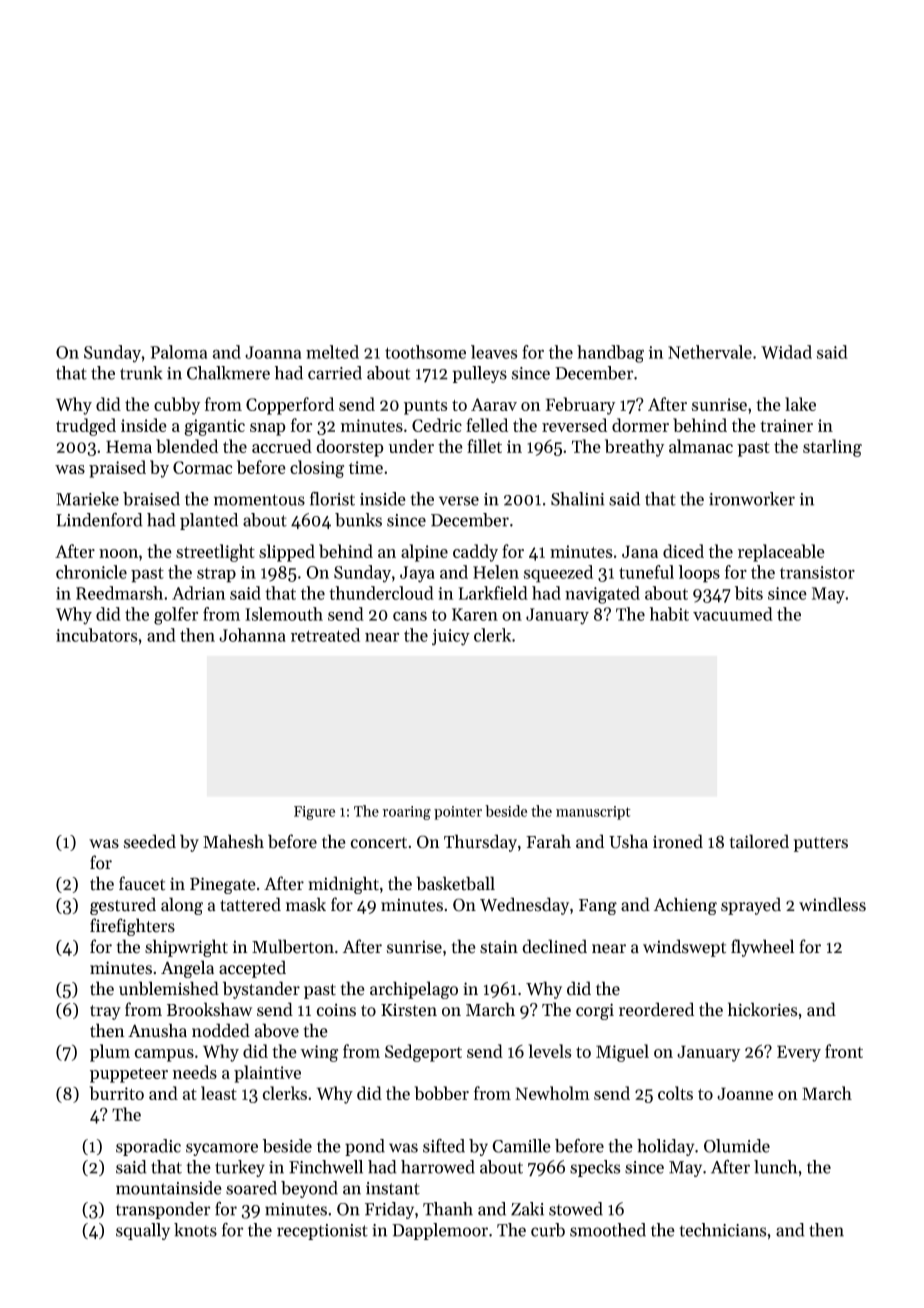 The height and width of the screenshot is (1308, 924). I want to click on putters, so click(821, 844).
